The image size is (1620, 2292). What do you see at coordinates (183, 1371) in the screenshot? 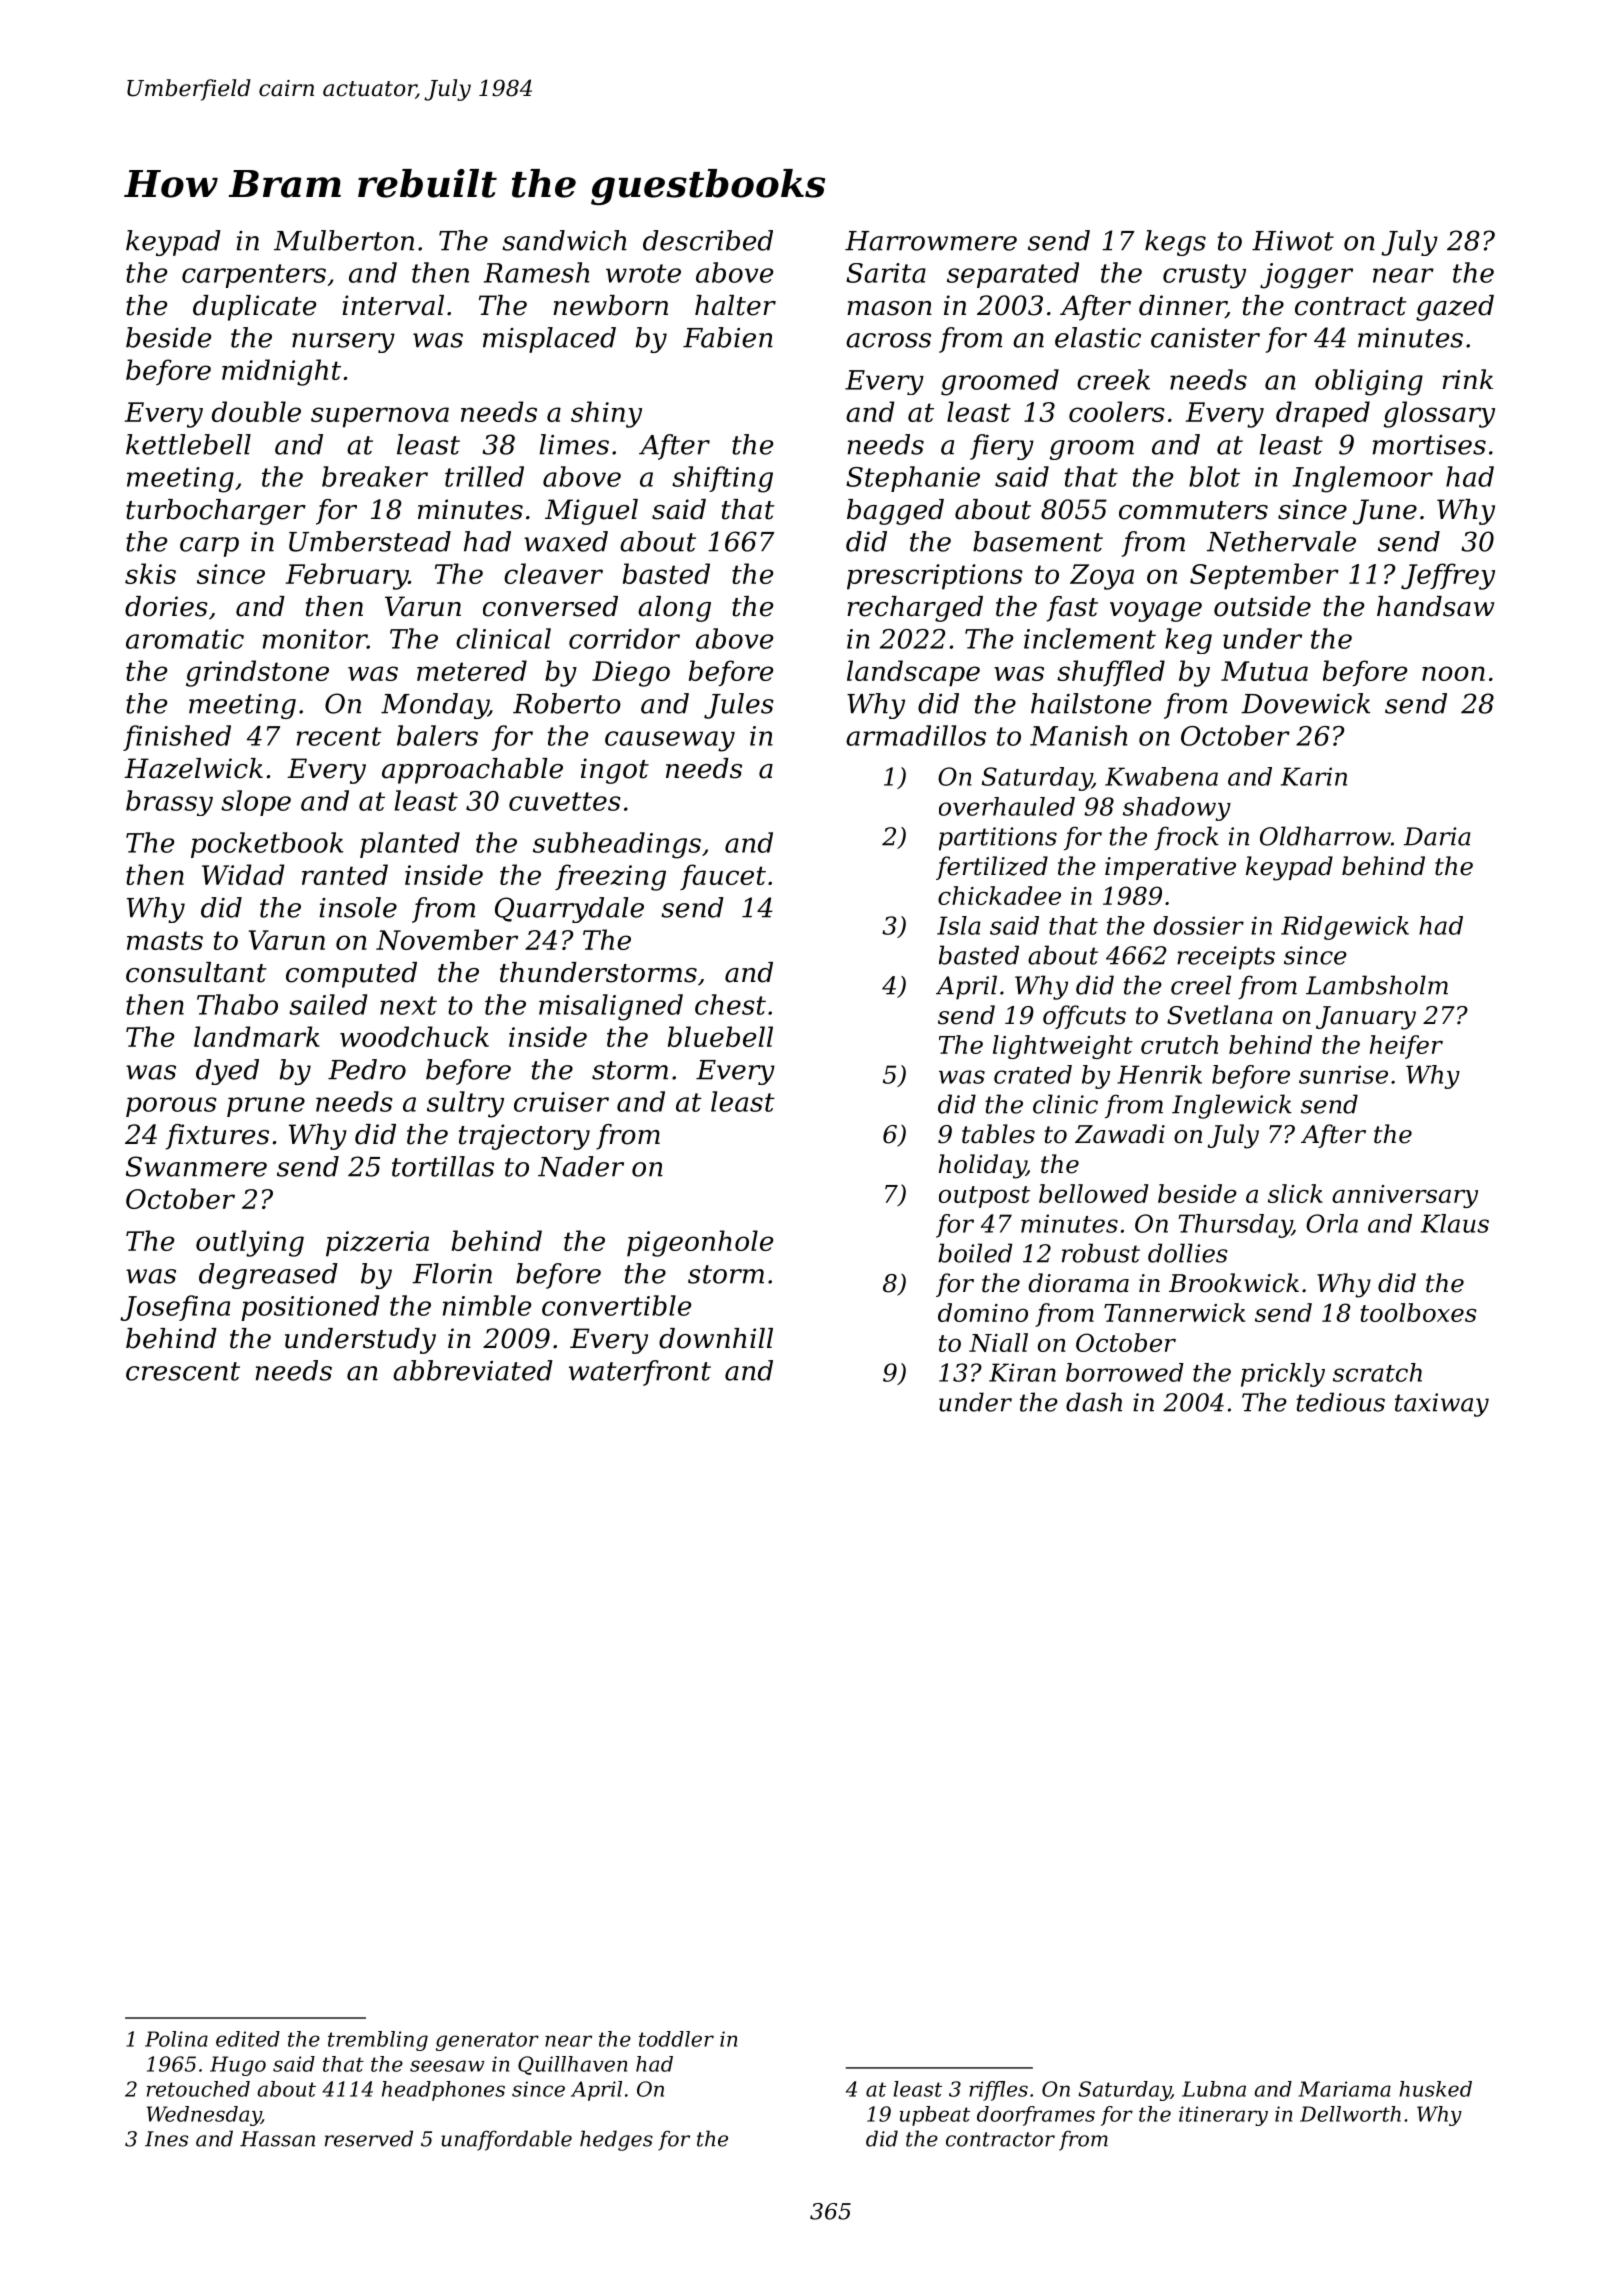
I see `crescent` at bounding box center [183, 1371].
